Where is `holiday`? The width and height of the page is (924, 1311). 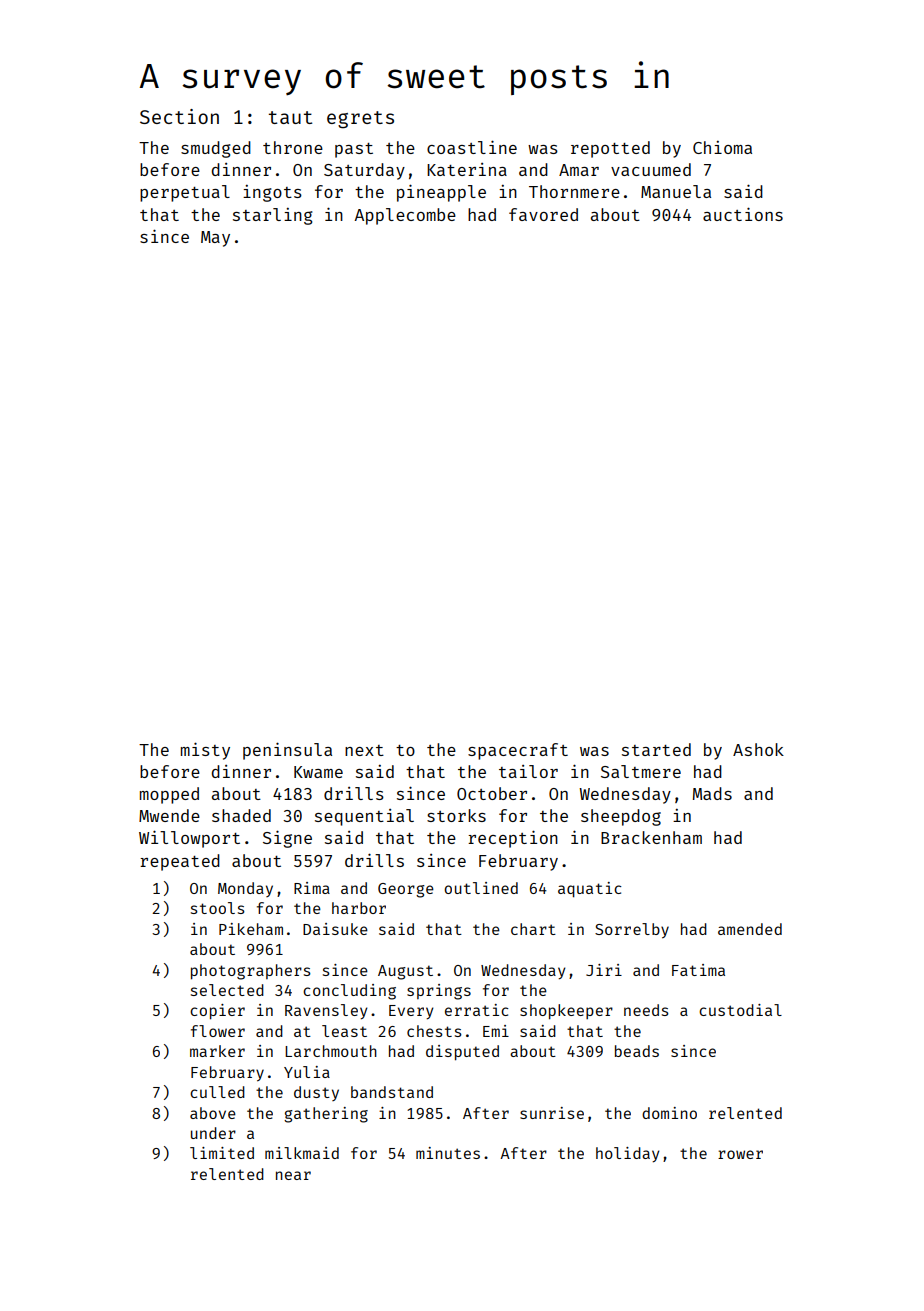 holiday is located at coordinates (628, 1155).
